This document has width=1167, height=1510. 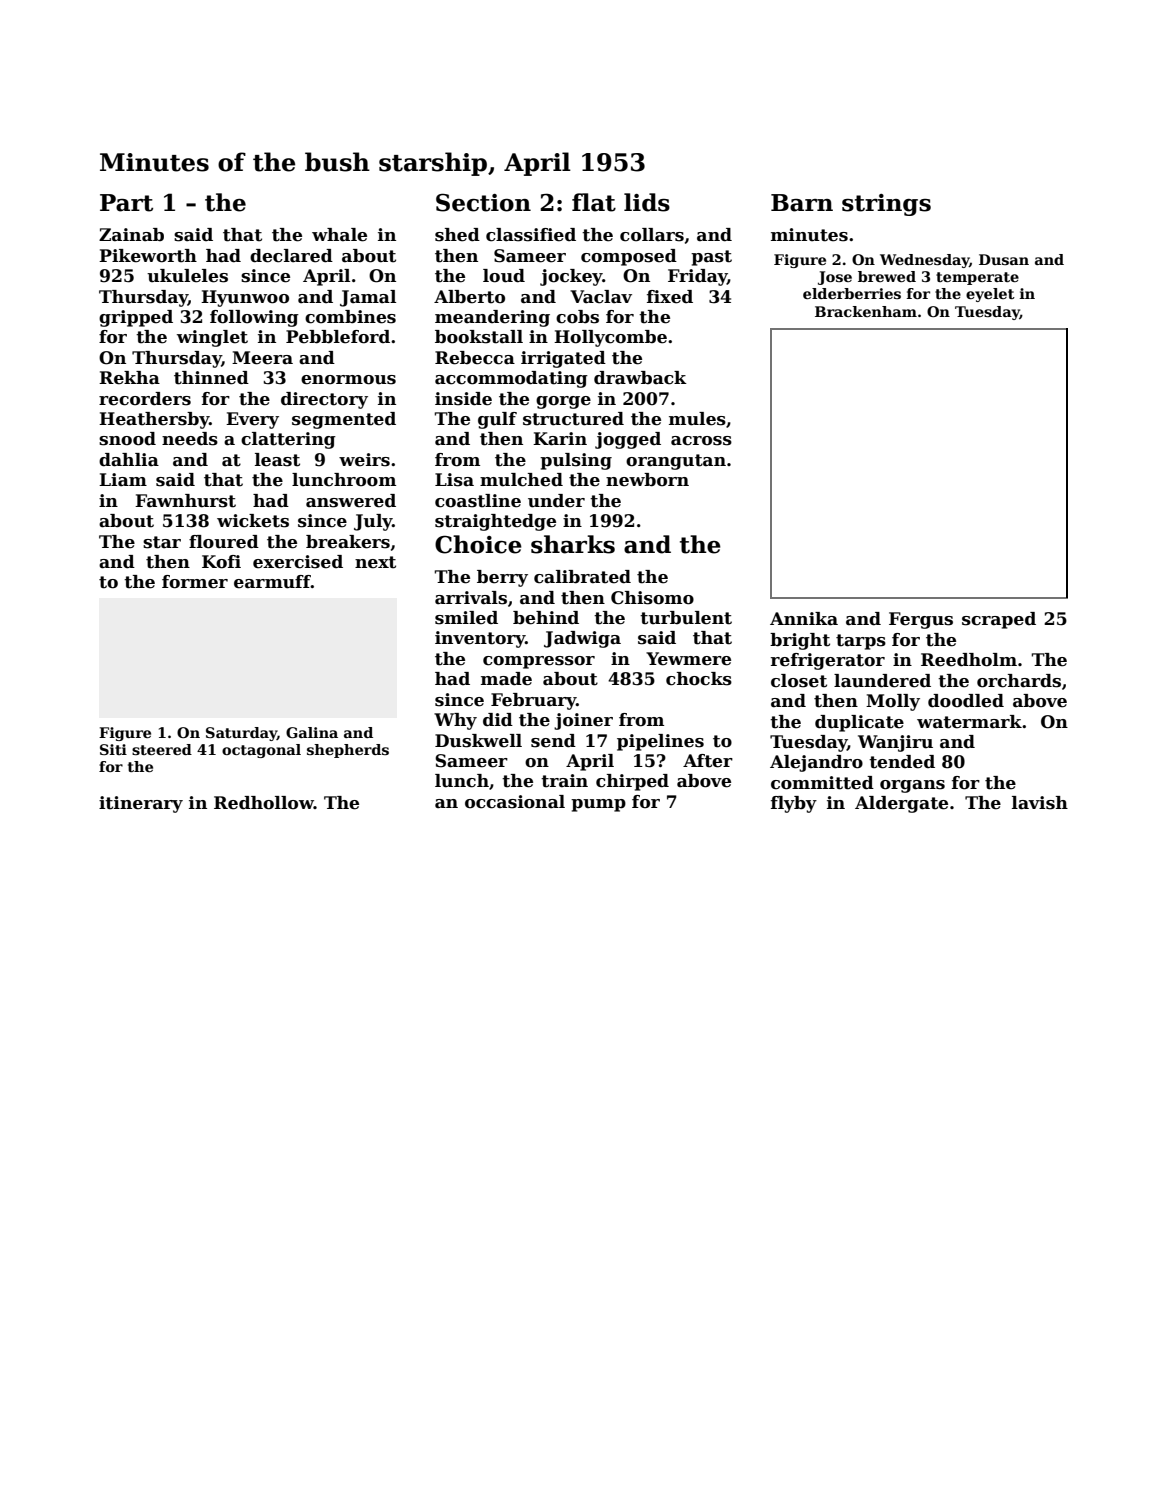 What do you see at coordinates (264, 803) in the document?
I see `Redhollow` at bounding box center [264, 803].
